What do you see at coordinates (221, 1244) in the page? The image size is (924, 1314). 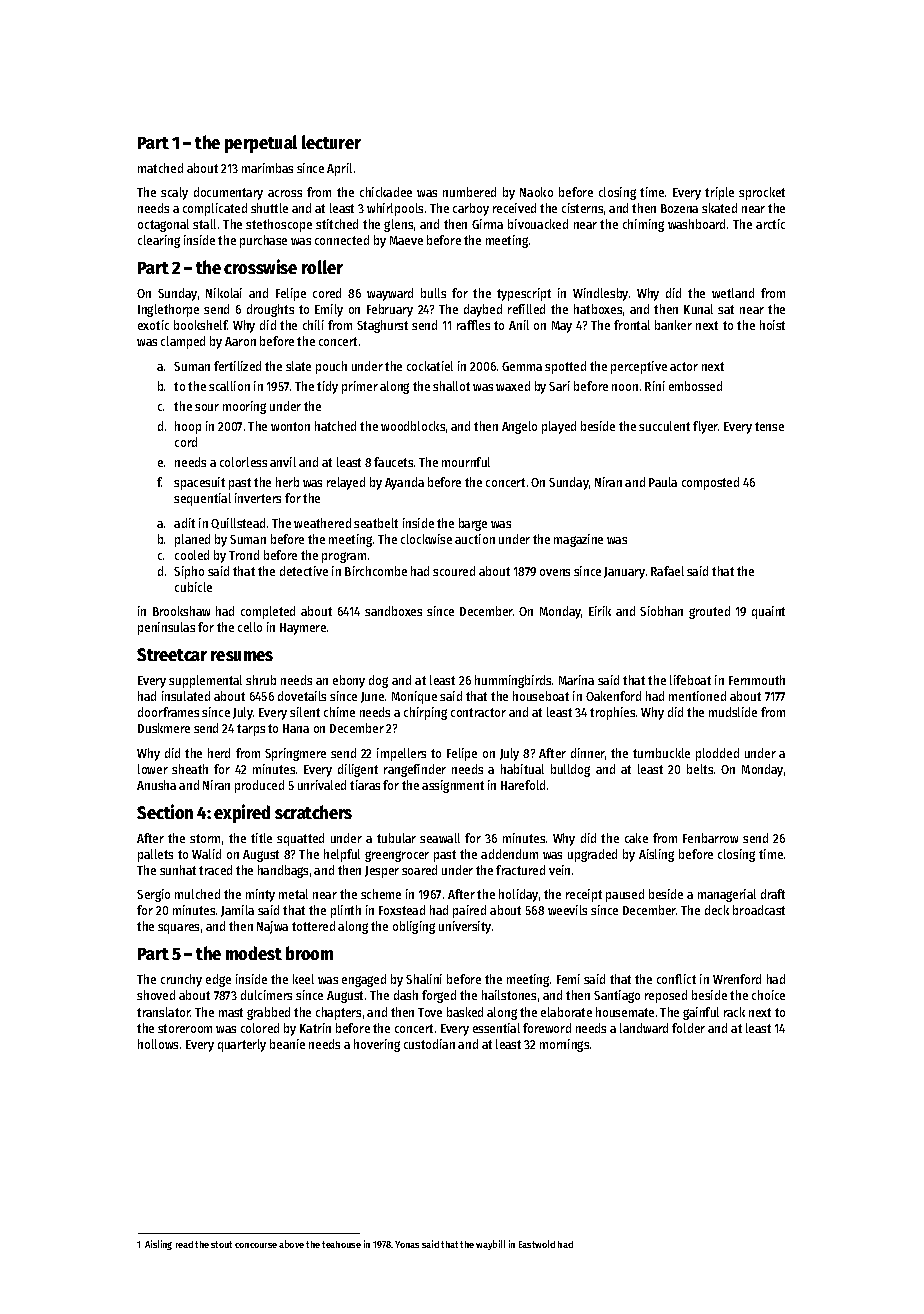 I see `stout` at bounding box center [221, 1244].
